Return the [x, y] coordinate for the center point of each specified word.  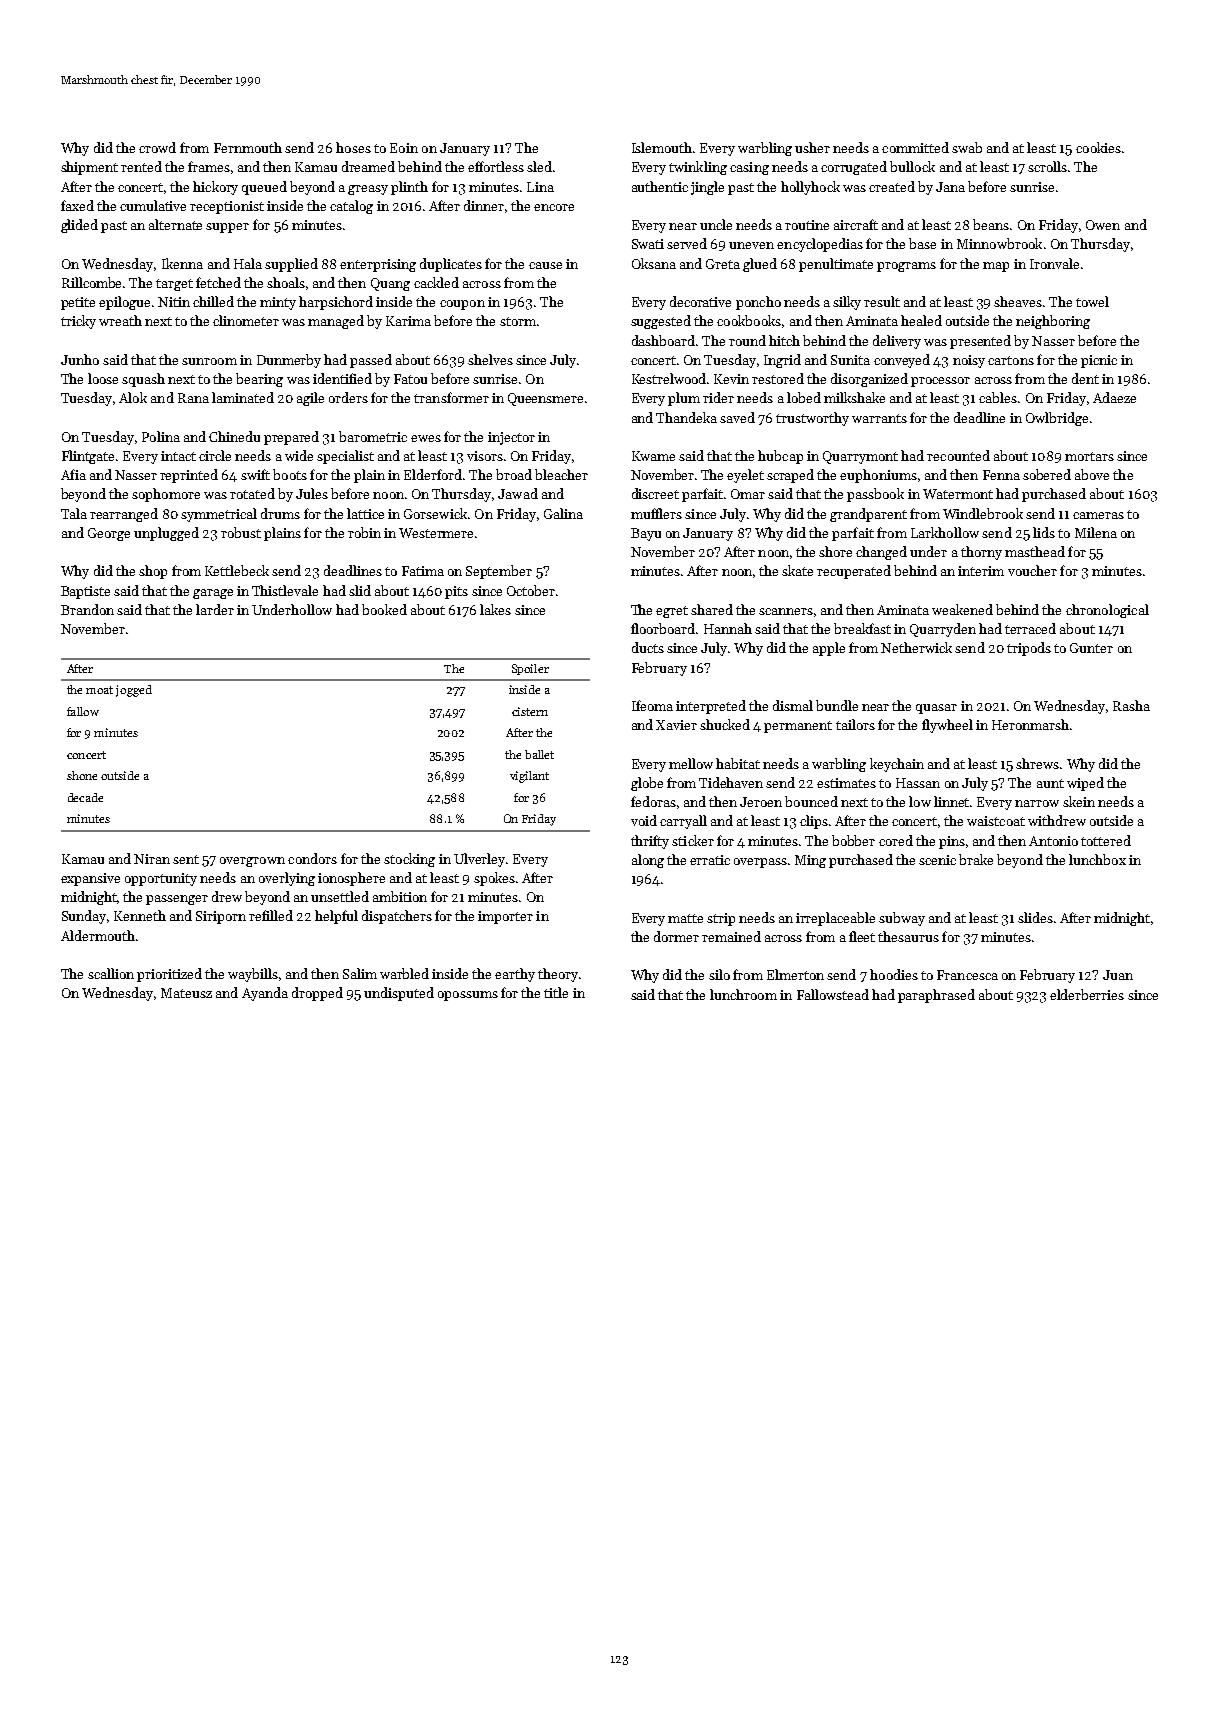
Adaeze [1114, 397]
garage [213, 594]
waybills [253, 975]
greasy [368, 190]
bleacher [561, 474]
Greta [723, 264]
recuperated [854, 572]
